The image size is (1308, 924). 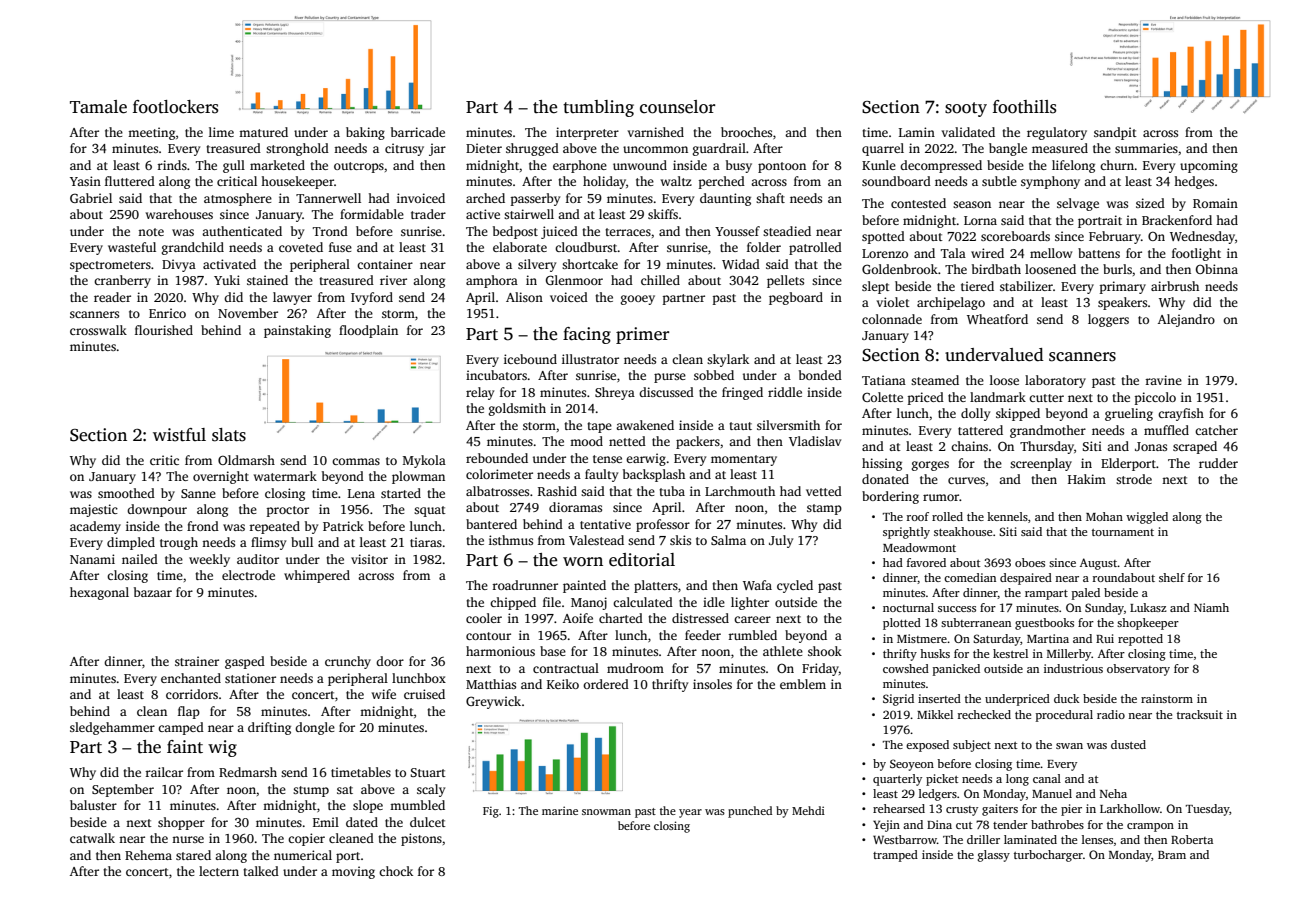 What do you see at coordinates (587, 335) in the document?
I see `facing` at bounding box center [587, 335].
